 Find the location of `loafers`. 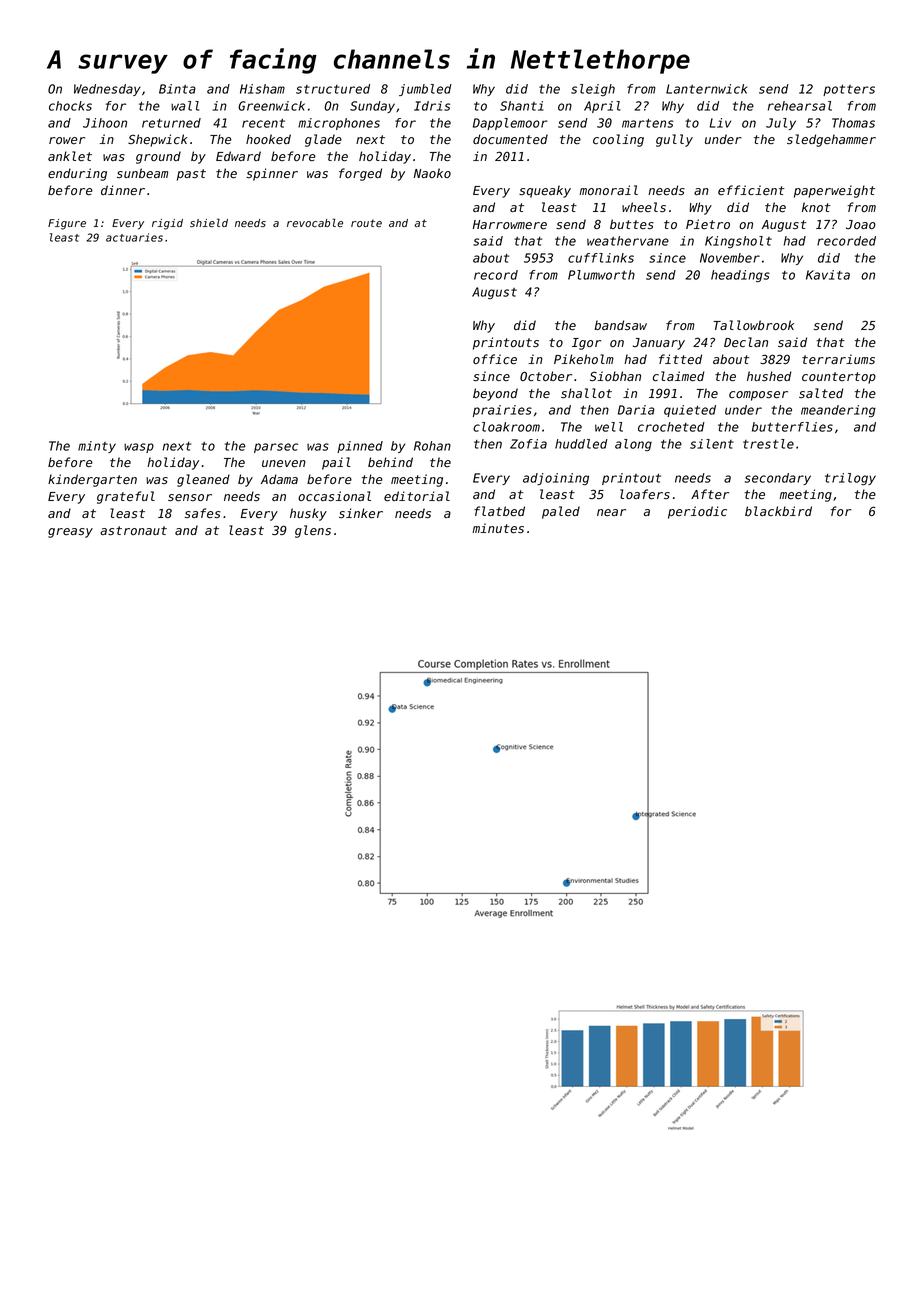

loafers is located at coordinates (645, 494).
